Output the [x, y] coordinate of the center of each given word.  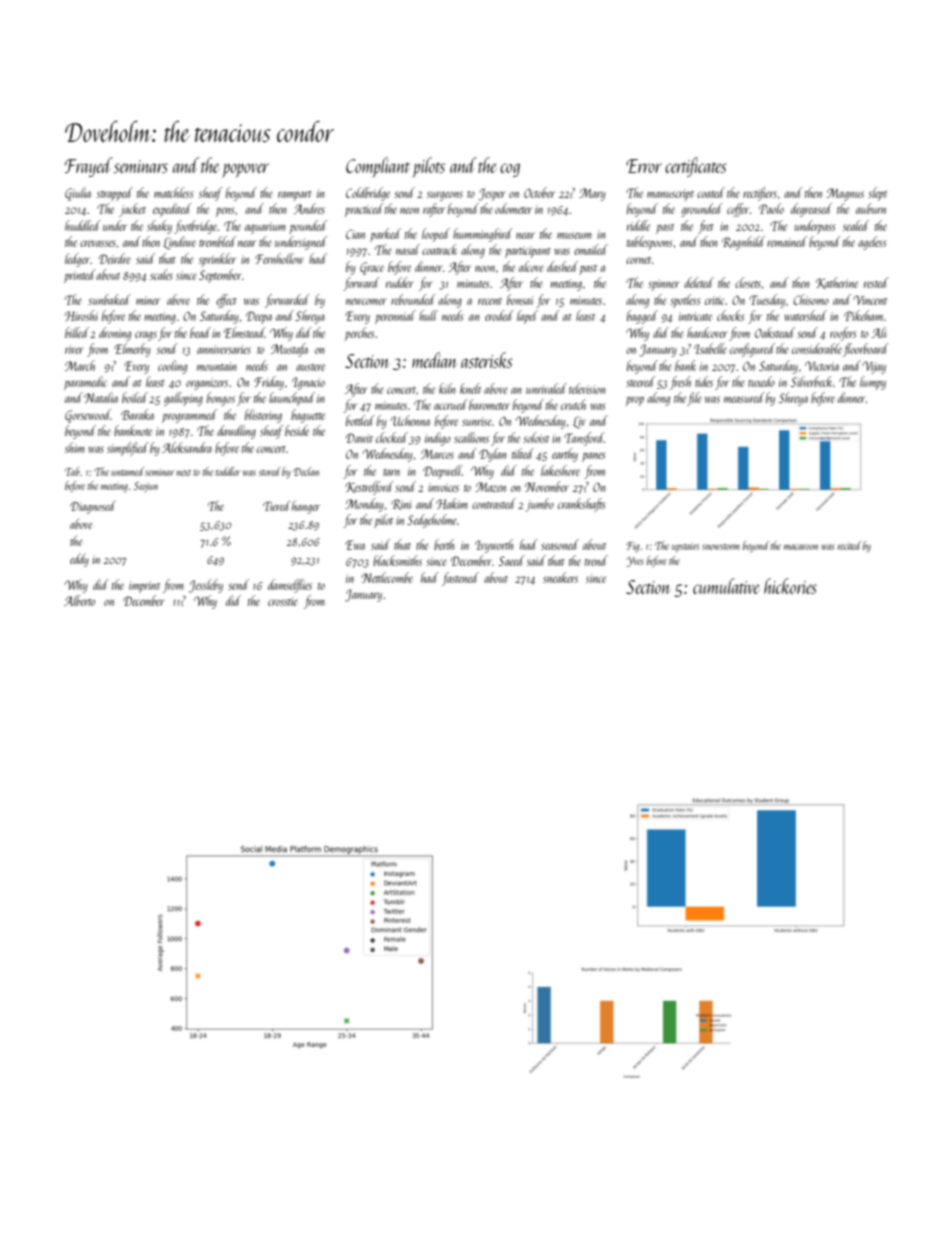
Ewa [355, 545]
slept [877, 194]
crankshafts [581, 505]
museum [574, 235]
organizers [207, 384]
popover [245, 170]
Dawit [359, 438]
